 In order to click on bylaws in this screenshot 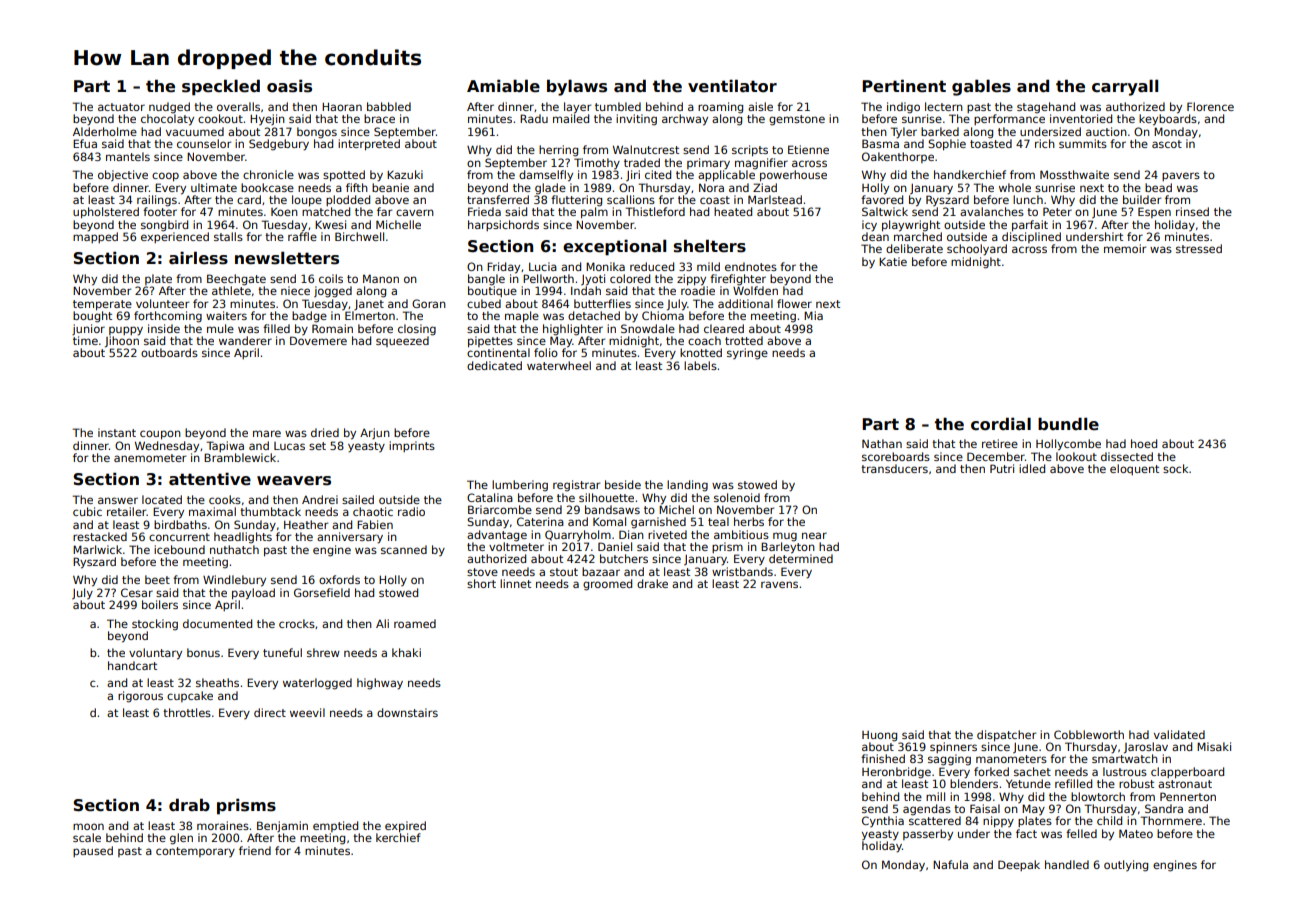, I will do `click(577, 87)`.
